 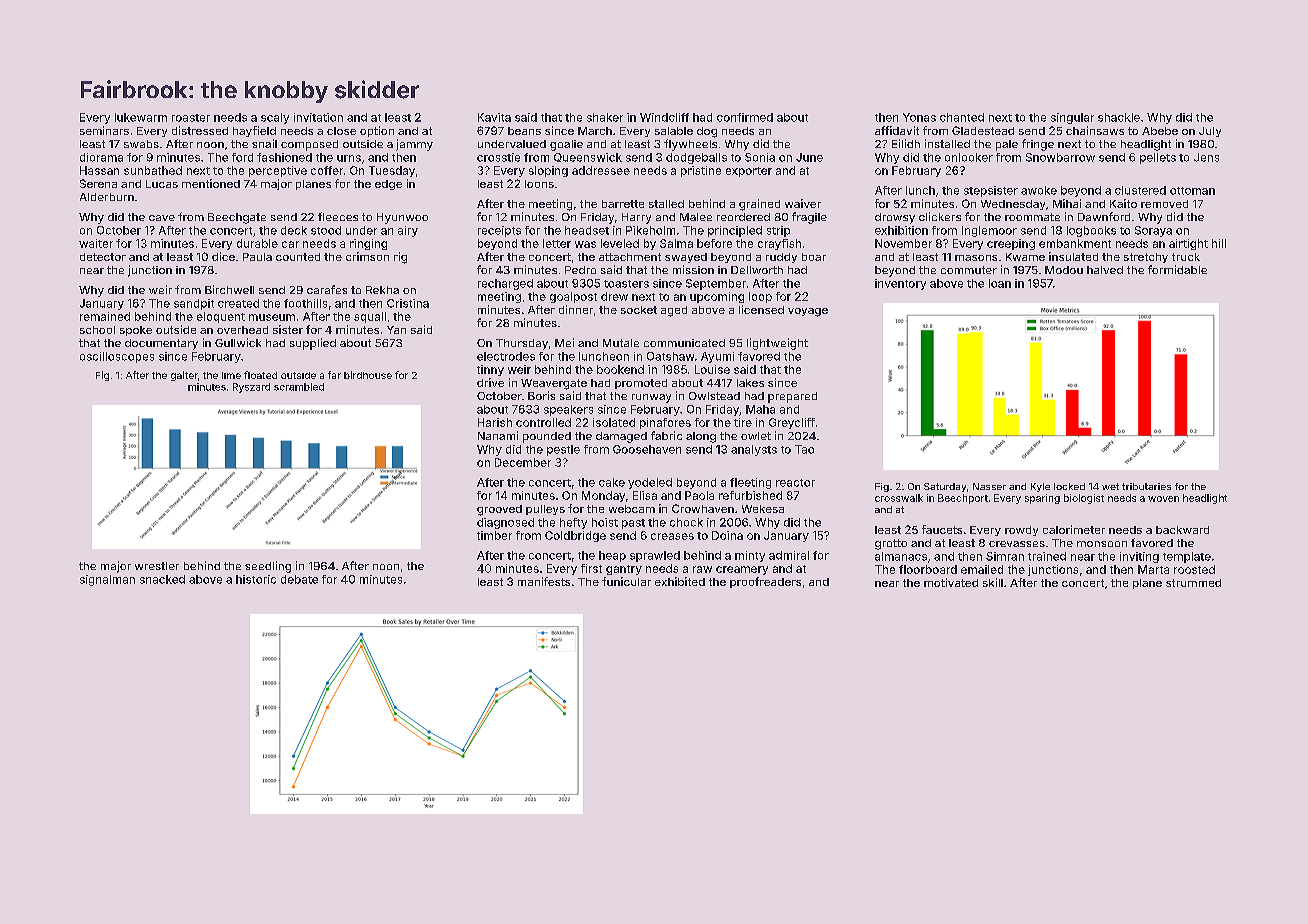 I want to click on remained, so click(x=105, y=316).
